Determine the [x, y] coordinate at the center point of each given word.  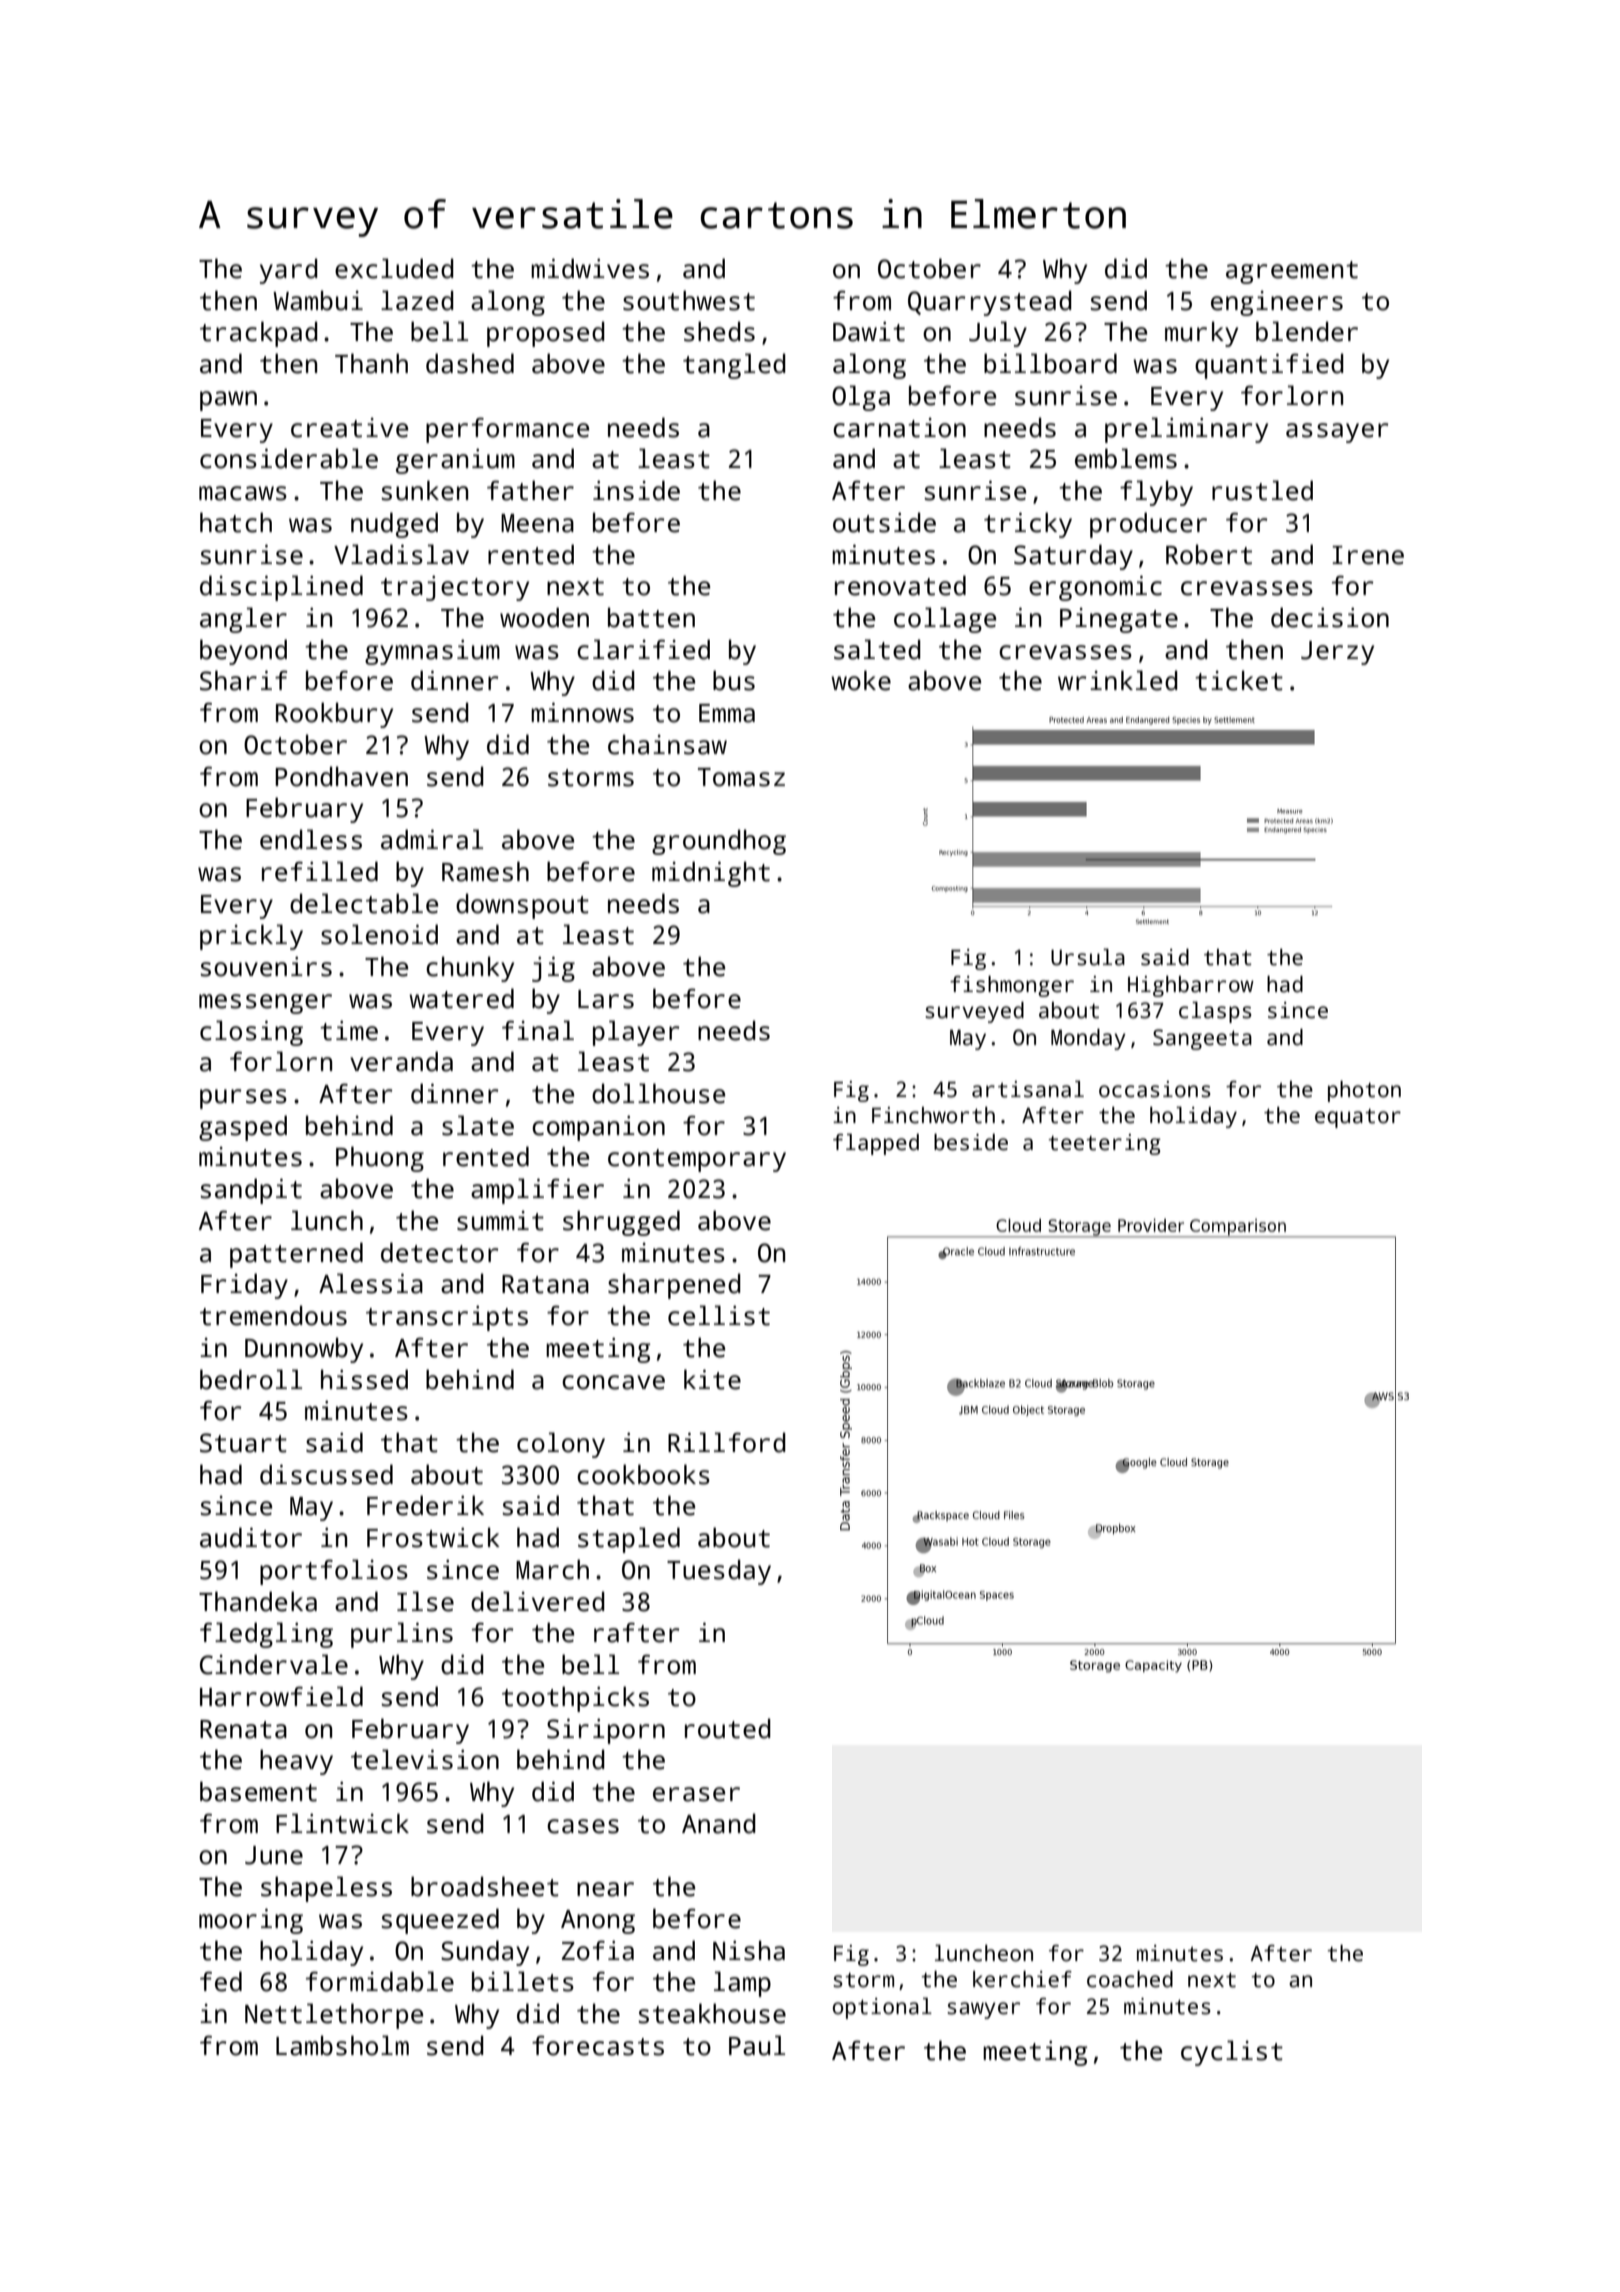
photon [1364, 1091]
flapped [876, 1144]
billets [523, 1981]
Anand [719, 1823]
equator [1358, 1118]
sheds [719, 331]
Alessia [371, 1283]
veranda [401, 1061]
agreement [1292, 272]
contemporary [697, 1160]
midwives [590, 268]
